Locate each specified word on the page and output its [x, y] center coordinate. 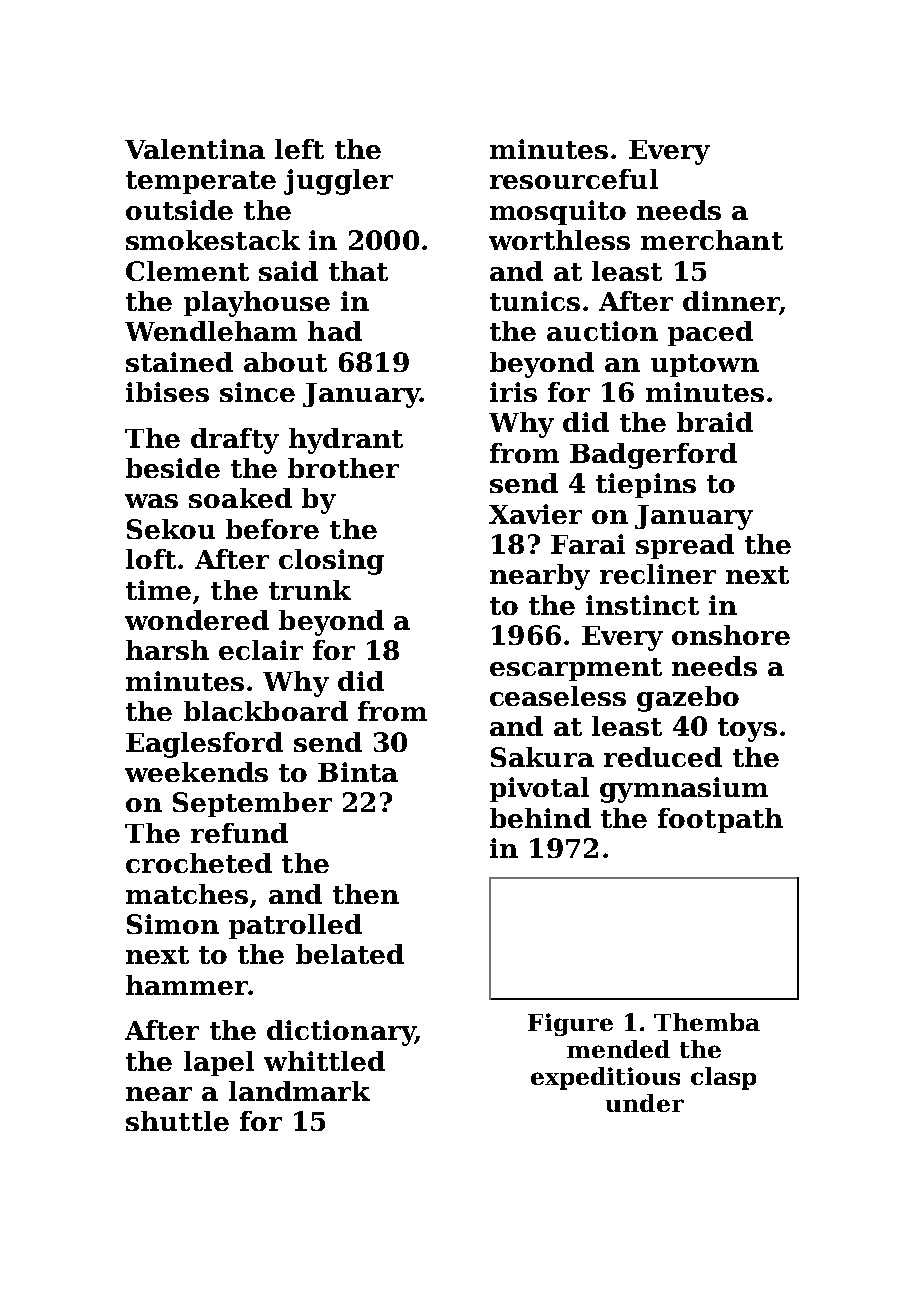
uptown [705, 365]
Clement [187, 271]
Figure [570, 1024]
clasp [723, 1078]
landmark [299, 1091]
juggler [338, 182]
